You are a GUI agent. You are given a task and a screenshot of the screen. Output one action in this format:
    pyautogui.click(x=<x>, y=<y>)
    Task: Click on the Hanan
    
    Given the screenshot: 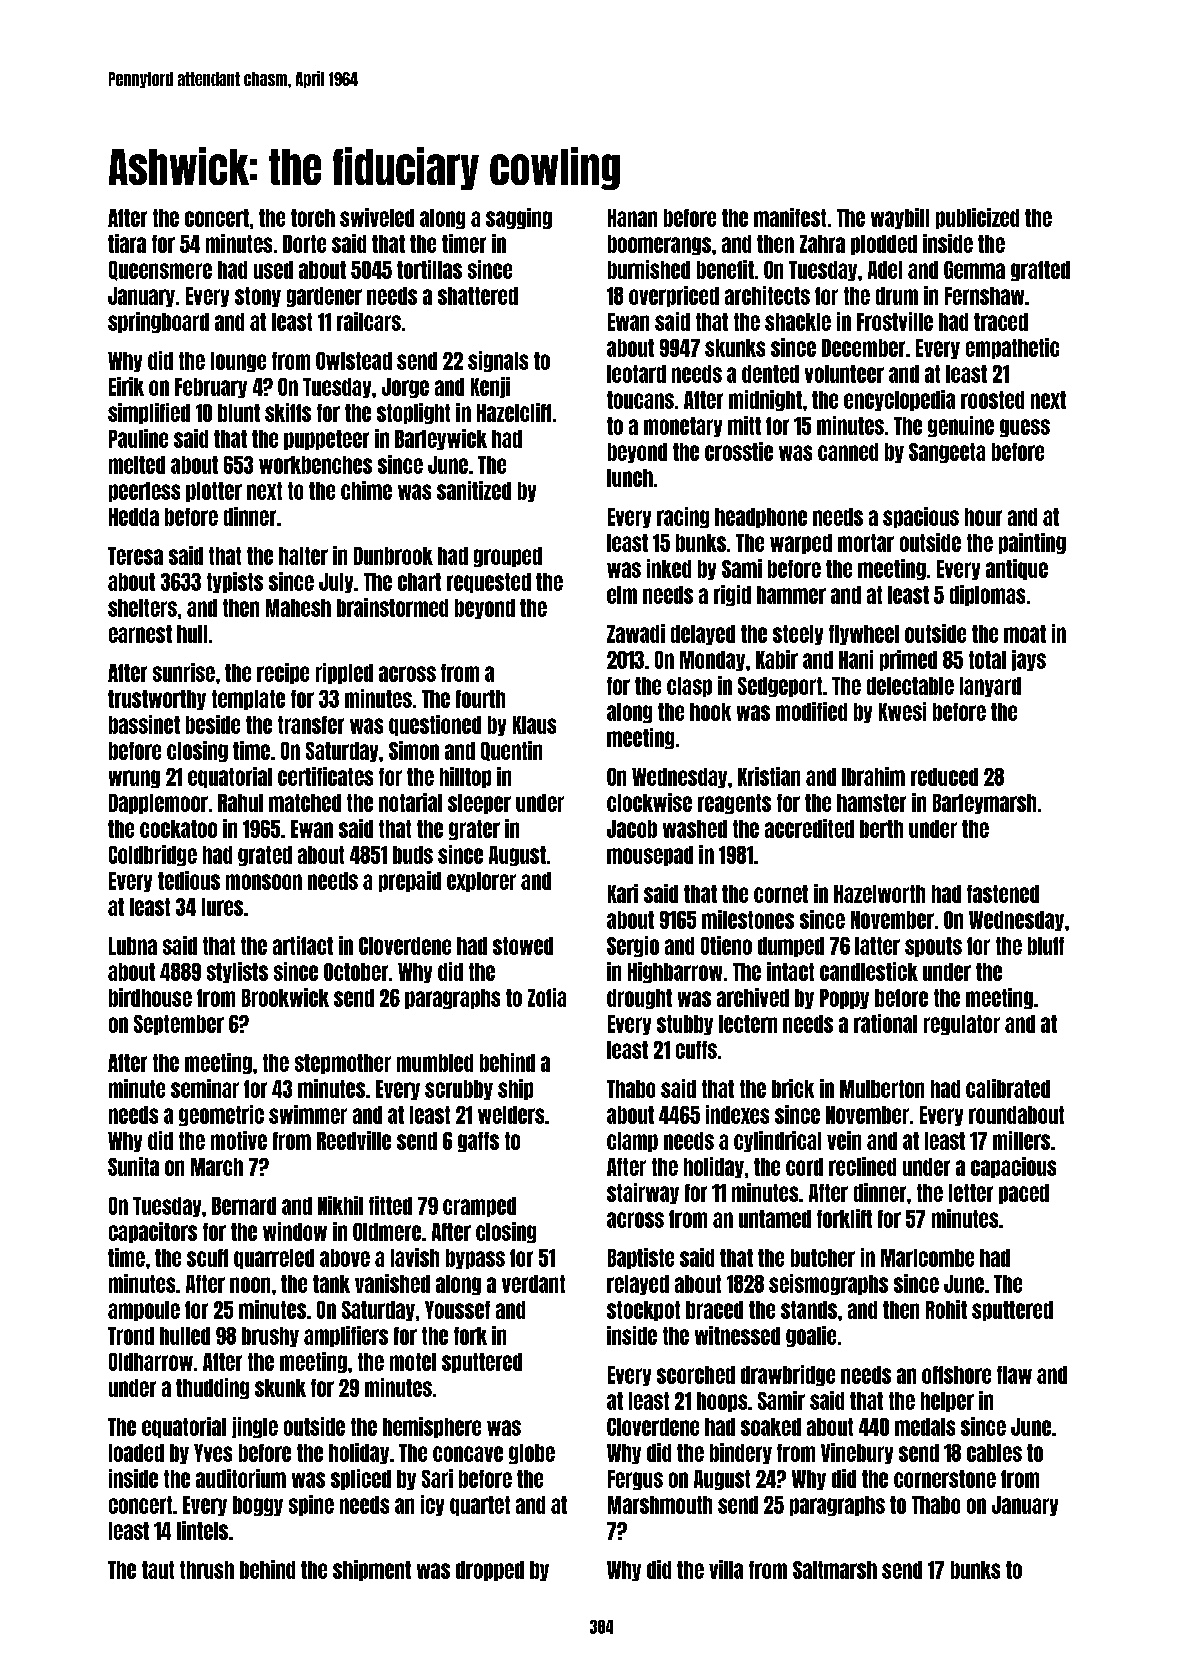 What is the action you would take?
    pyautogui.click(x=632, y=218)
